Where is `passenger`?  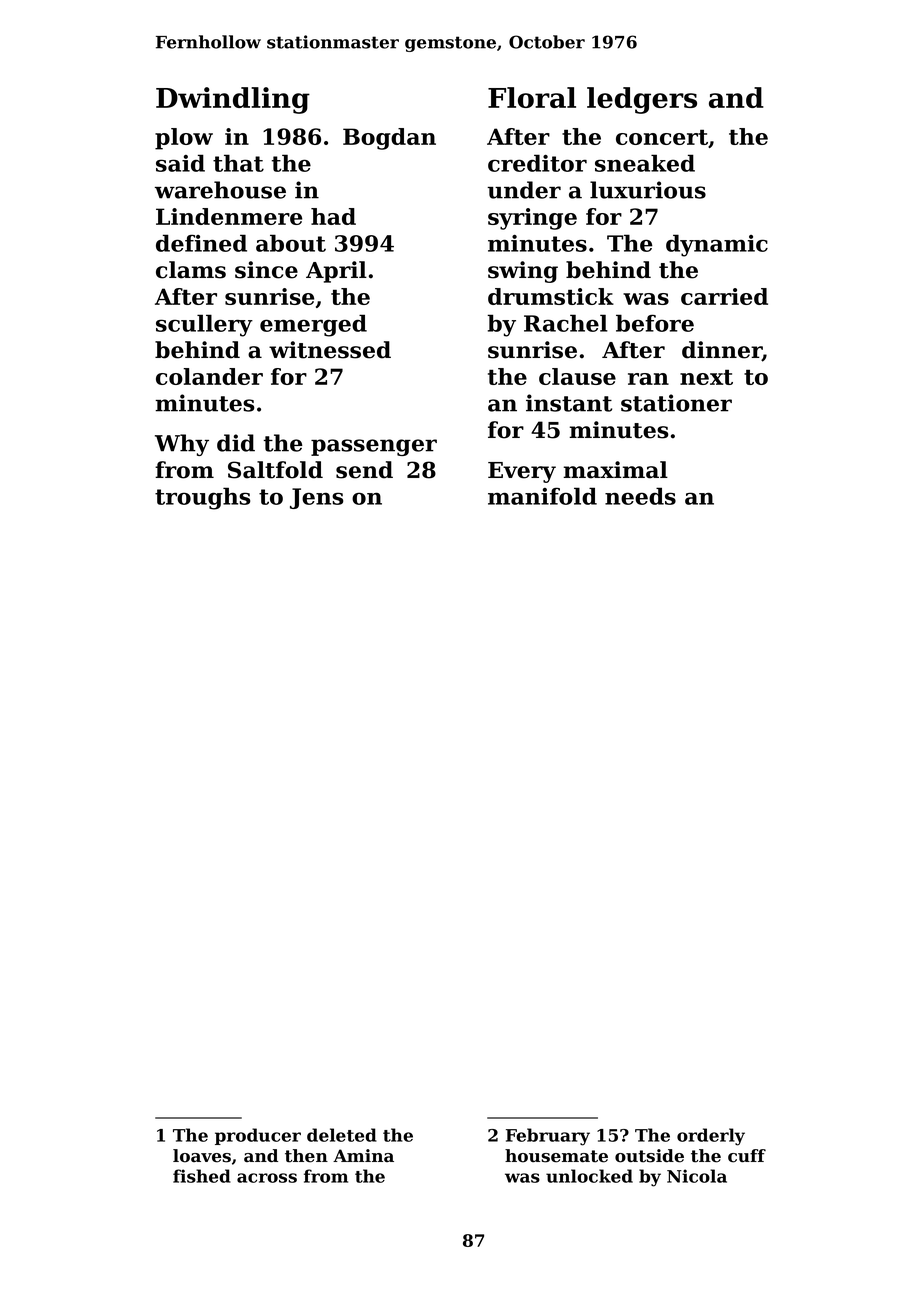
passenger is located at coordinates (374, 447).
